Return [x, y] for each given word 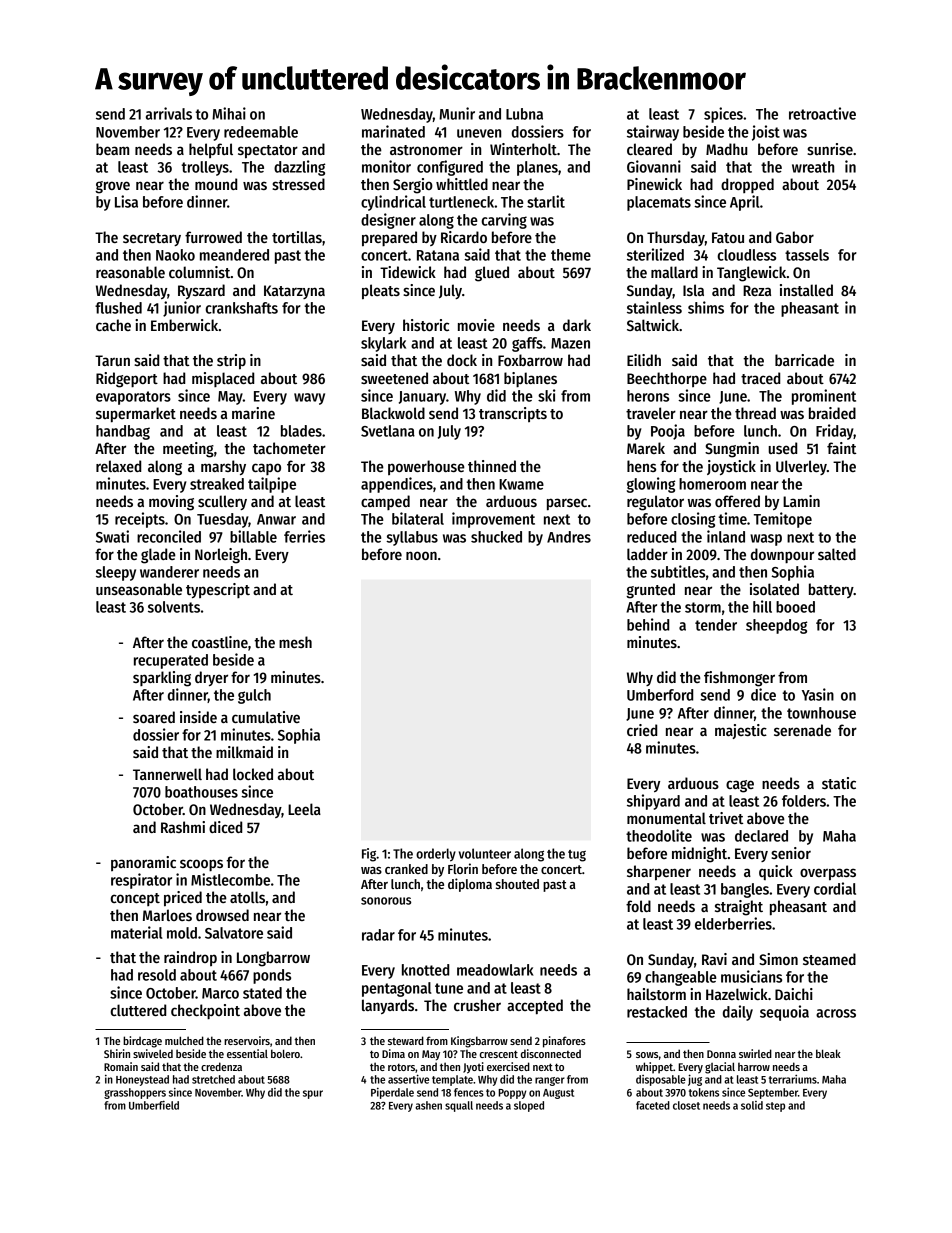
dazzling [299, 168]
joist [766, 133]
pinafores [564, 1042]
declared [761, 836]
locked [253, 774]
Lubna [524, 114]
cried [642, 730]
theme [571, 255]
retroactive [822, 113]
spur [313, 1094]
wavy [309, 399]
